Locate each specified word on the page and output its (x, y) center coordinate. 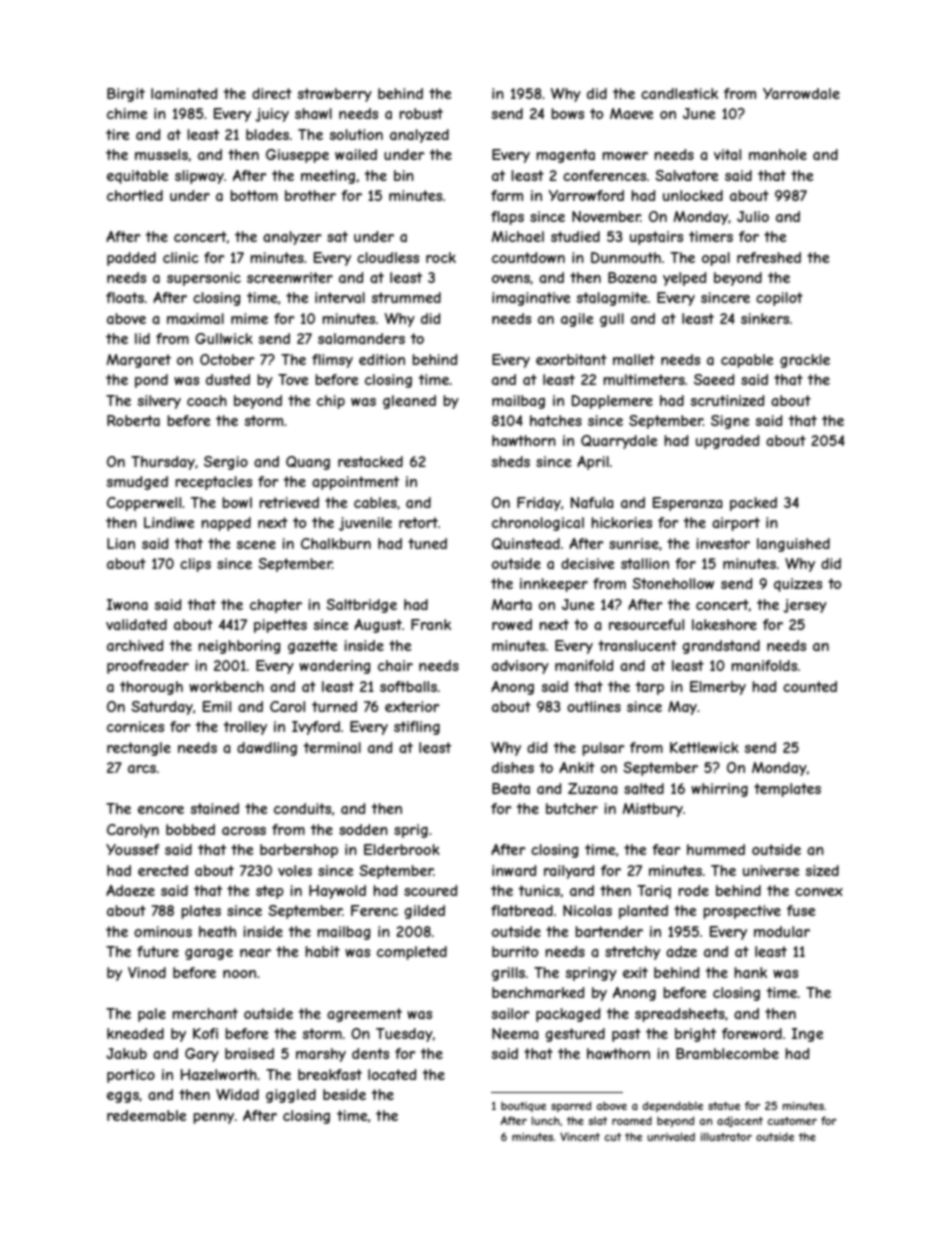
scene (256, 545)
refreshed (769, 257)
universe (771, 870)
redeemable (147, 1115)
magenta (565, 156)
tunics (539, 890)
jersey (805, 606)
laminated (184, 93)
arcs (142, 769)
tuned (427, 543)
